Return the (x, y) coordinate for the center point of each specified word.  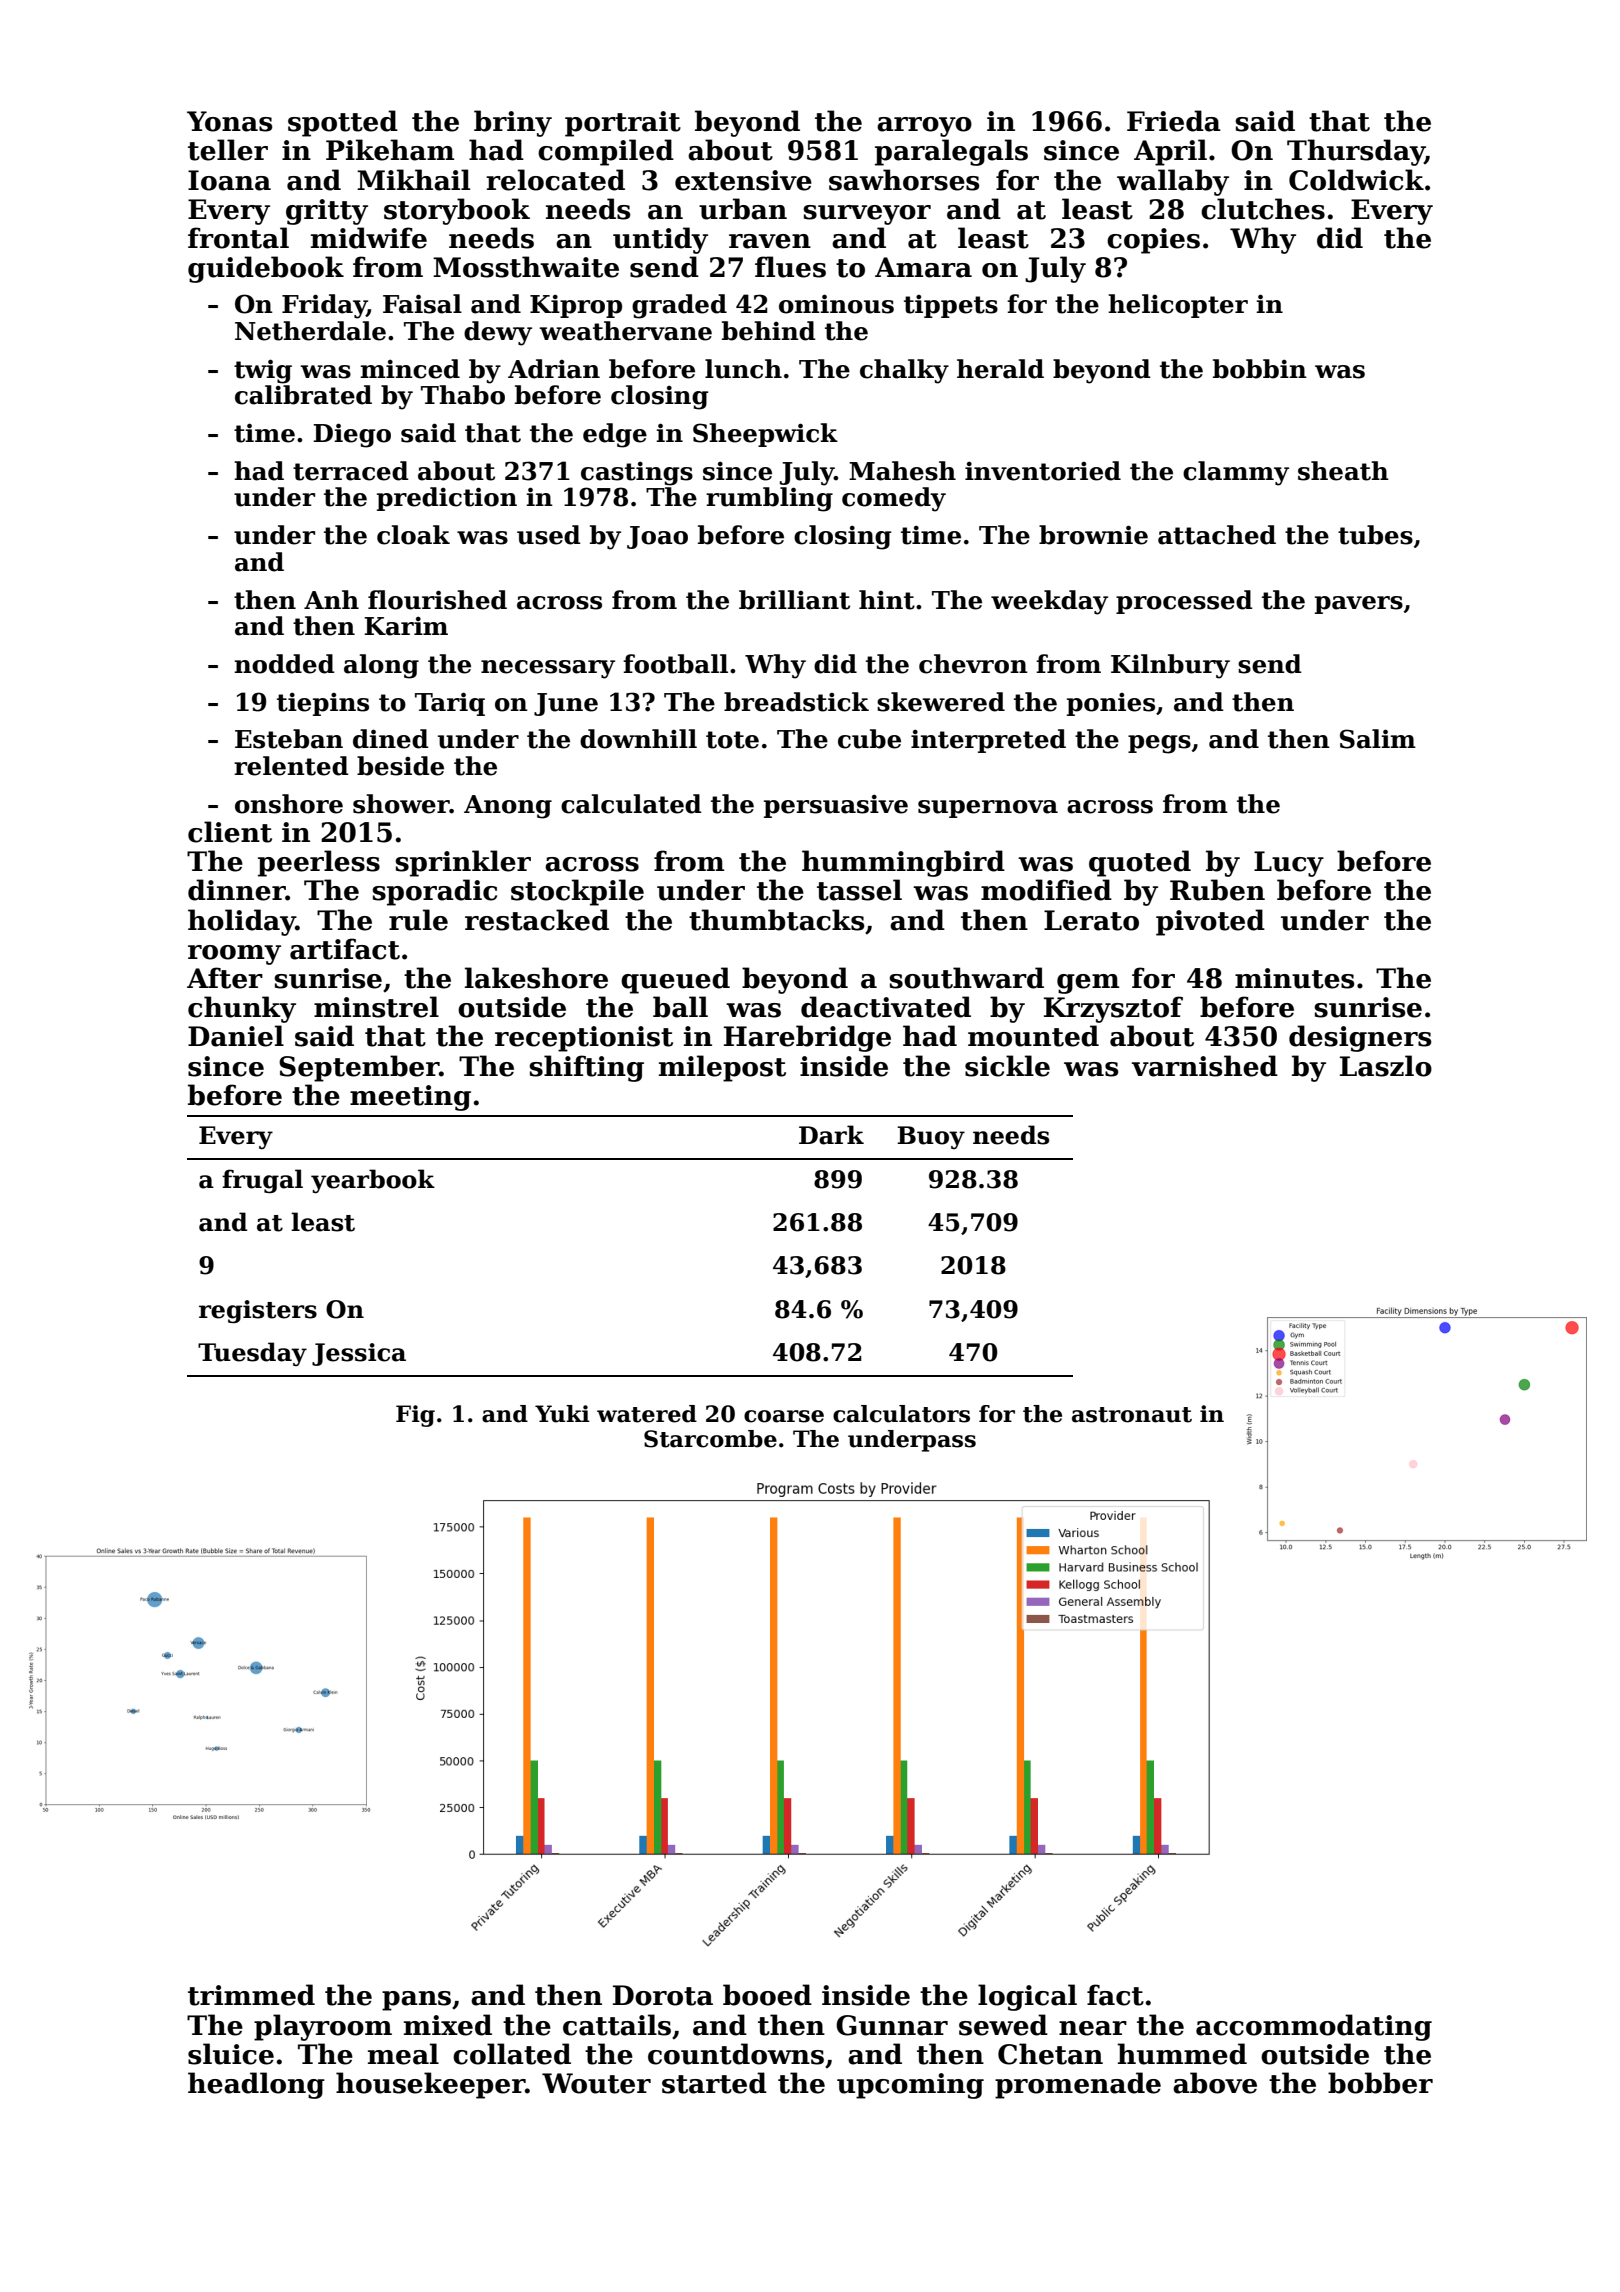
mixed (448, 2025)
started (714, 2083)
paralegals (951, 152)
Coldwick (1356, 180)
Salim (1378, 739)
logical (1027, 1997)
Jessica (359, 1354)
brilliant (794, 600)
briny (513, 123)
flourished (437, 600)
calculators (901, 1414)
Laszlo (1386, 1066)
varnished (1205, 1066)
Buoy (931, 1137)
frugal (262, 1181)
